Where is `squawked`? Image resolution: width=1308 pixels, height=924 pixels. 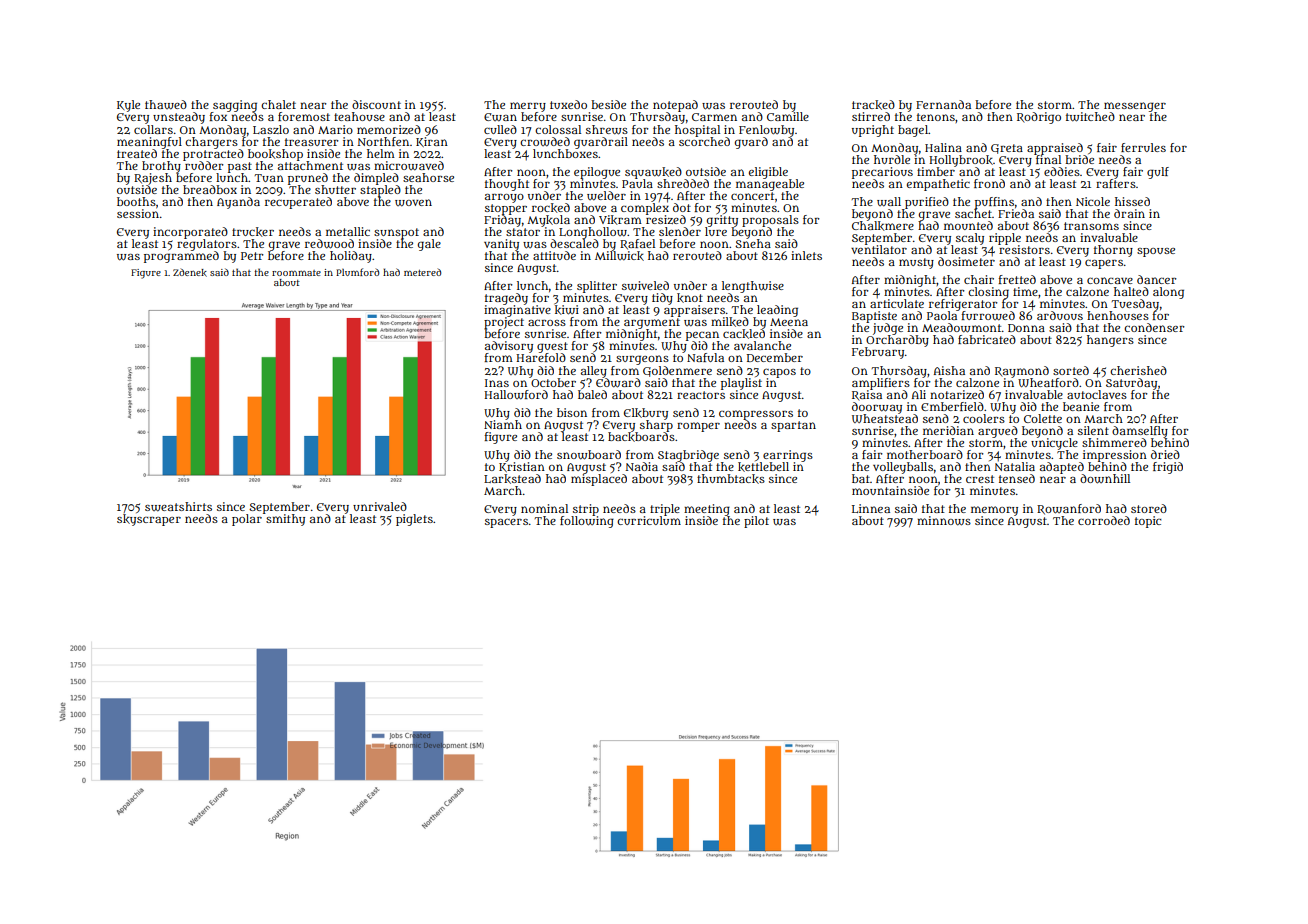
squawked is located at coordinates (653, 173).
